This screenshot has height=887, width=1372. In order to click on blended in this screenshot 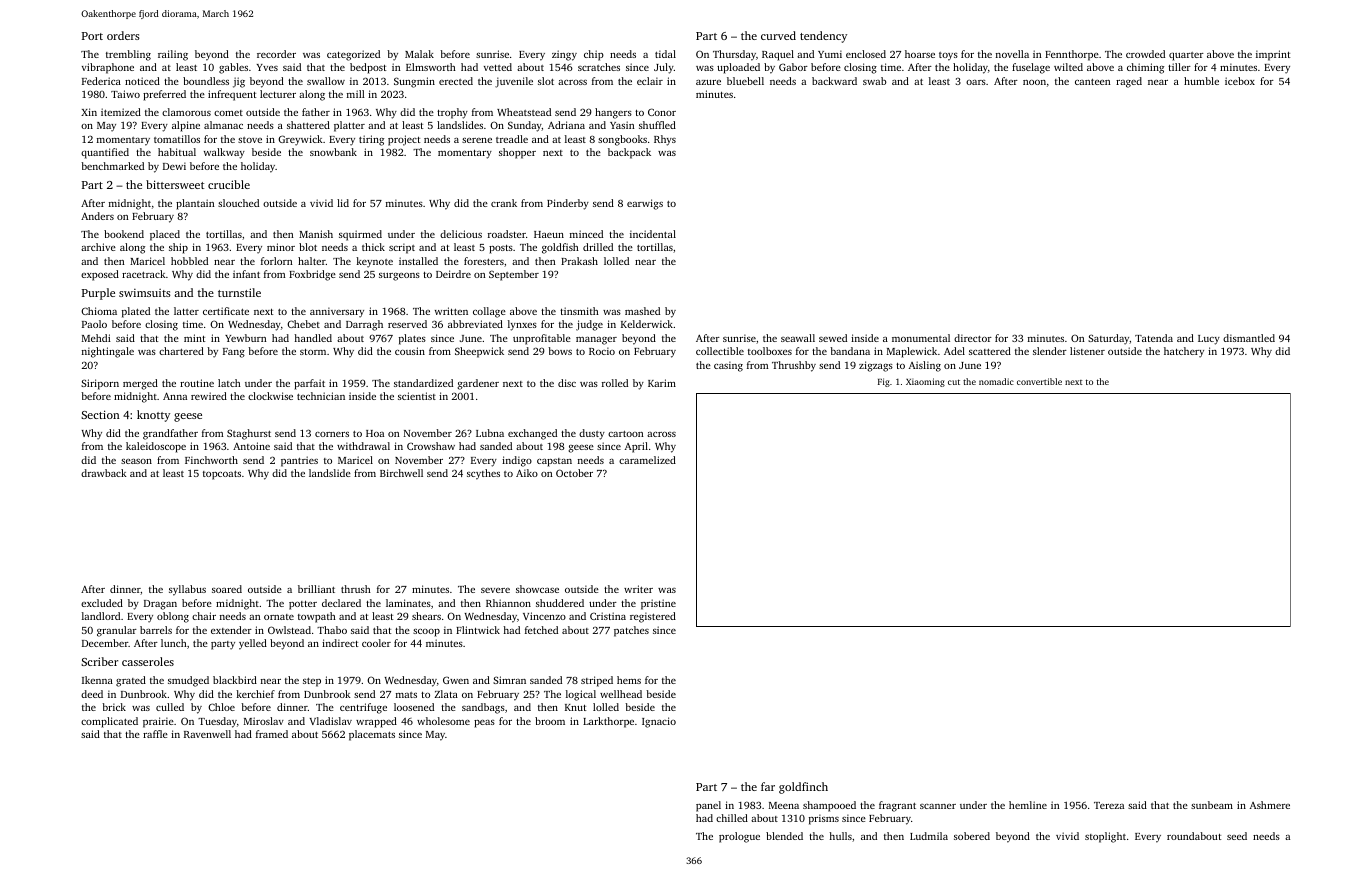, I will do `click(784, 836)`.
